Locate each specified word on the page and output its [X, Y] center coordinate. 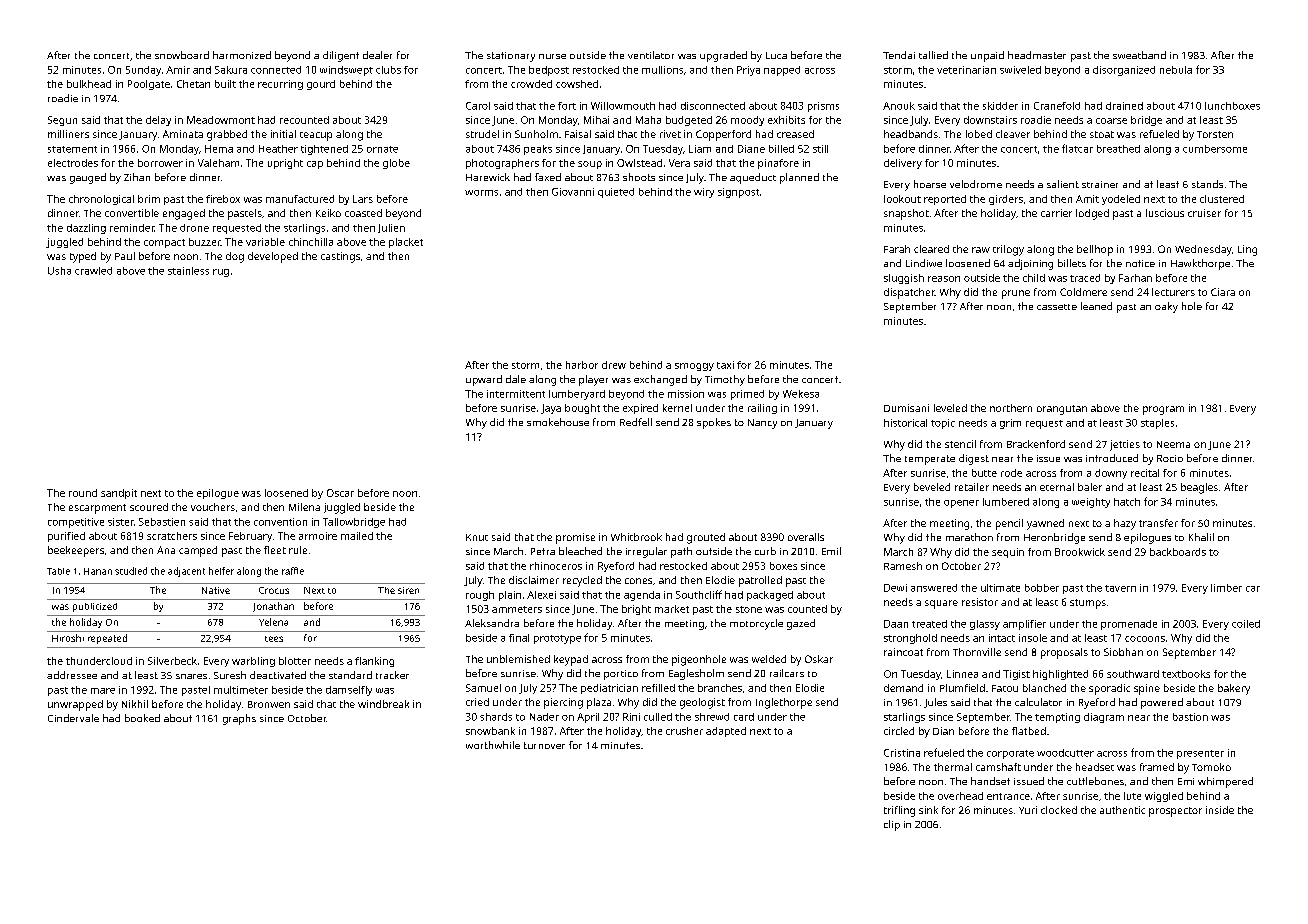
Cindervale [73, 718]
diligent [341, 56]
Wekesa [801, 394]
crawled [93, 271]
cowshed [577, 84]
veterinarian [966, 70]
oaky [1166, 307]
